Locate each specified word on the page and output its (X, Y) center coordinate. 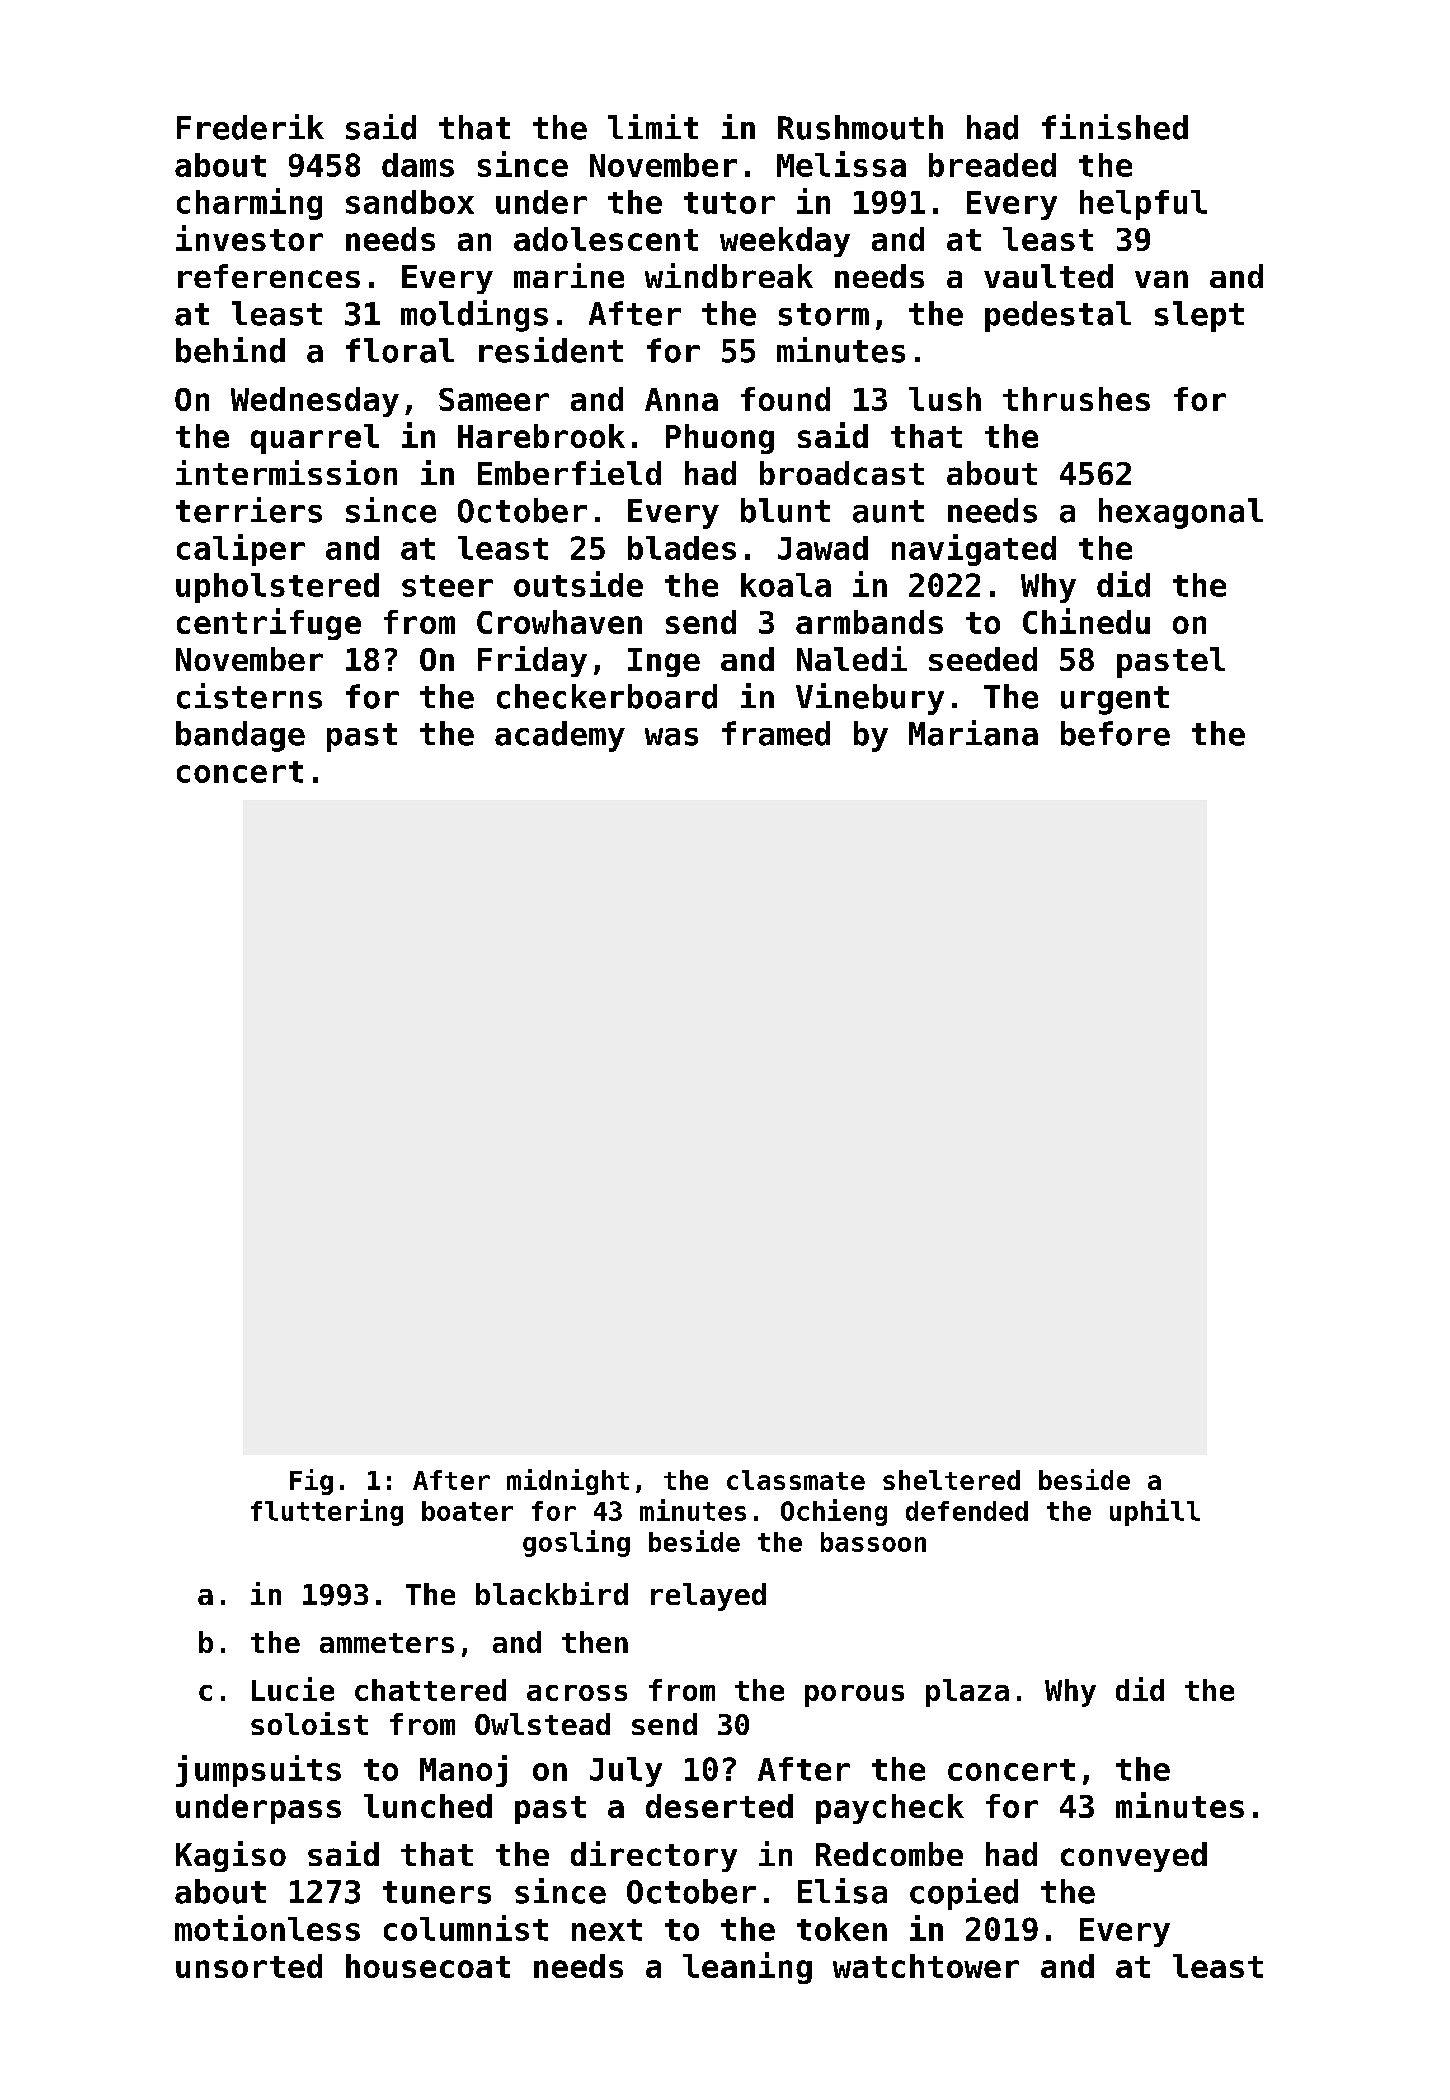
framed (776, 733)
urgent (1115, 700)
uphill (1155, 1512)
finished (1115, 127)
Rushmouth (860, 127)
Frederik (250, 127)
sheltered (951, 1480)
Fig (311, 1482)
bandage (240, 736)
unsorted (249, 1966)
